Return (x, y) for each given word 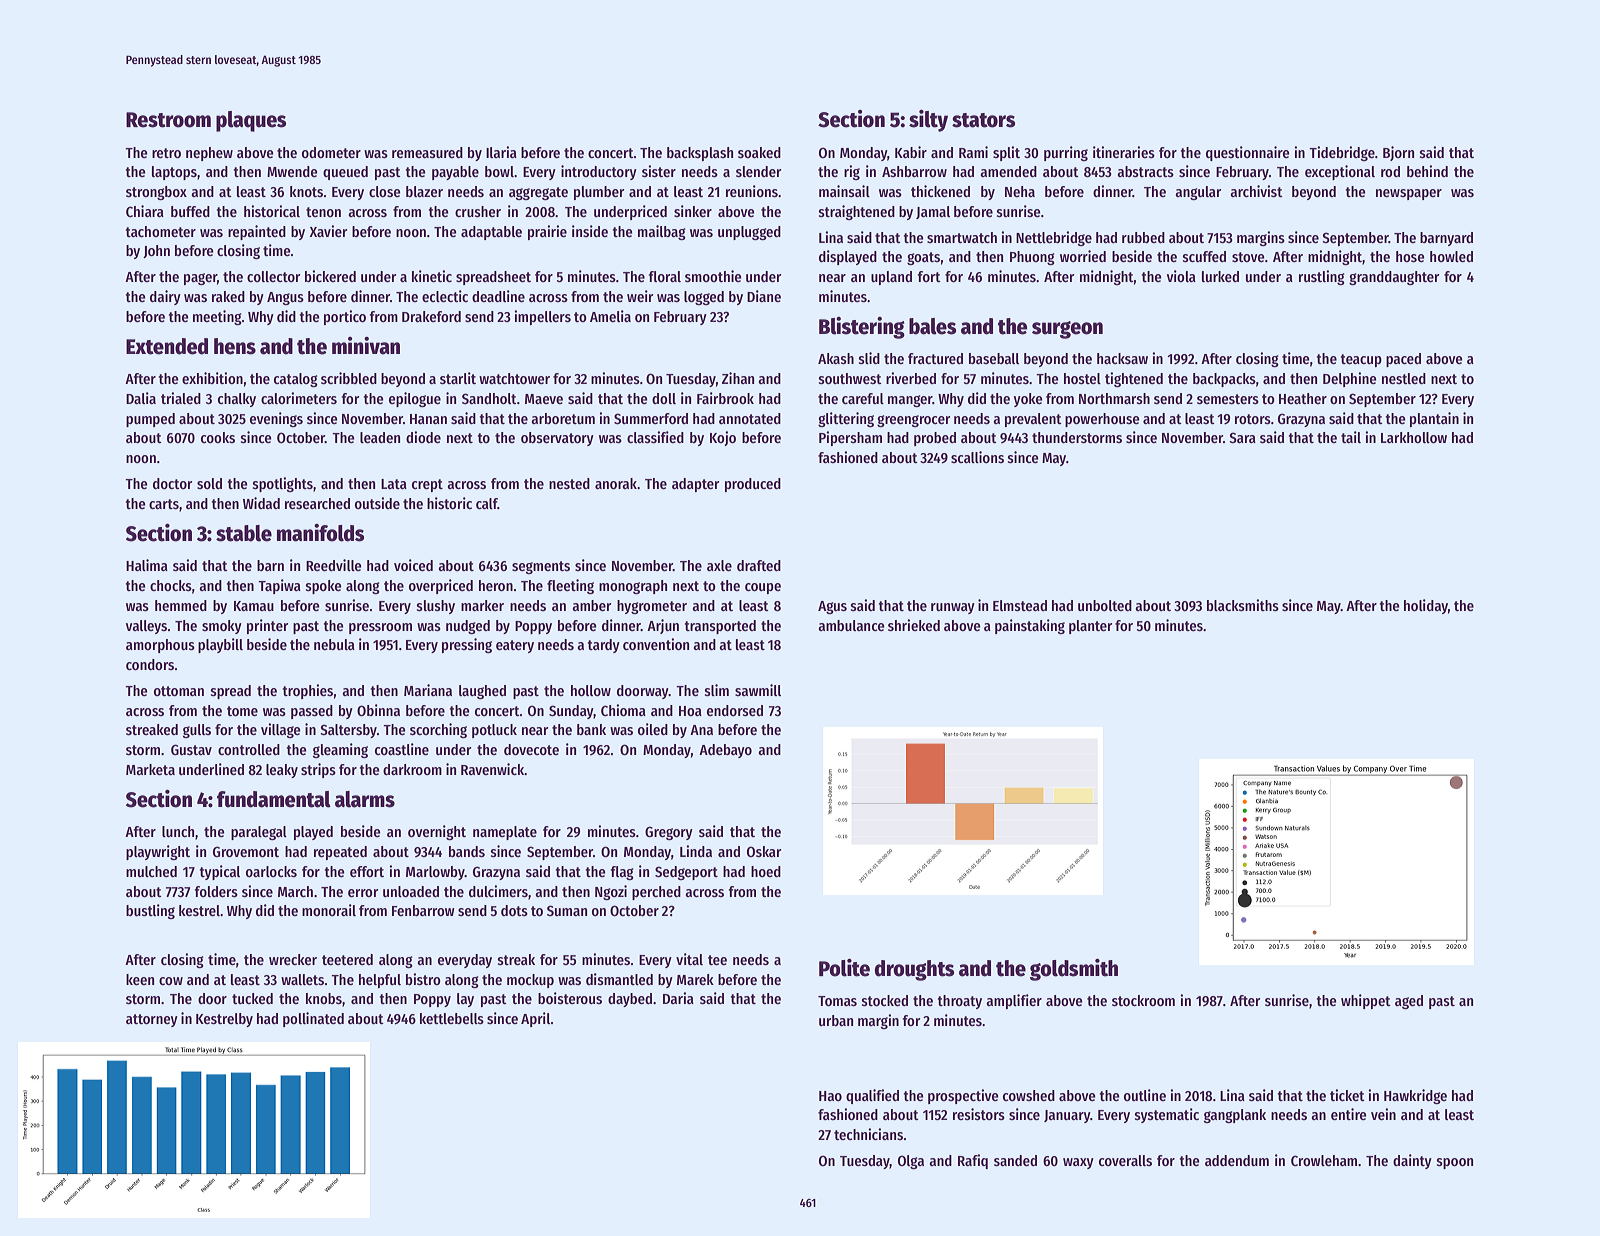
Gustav (191, 749)
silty (928, 121)
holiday (1426, 606)
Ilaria (501, 152)
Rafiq (973, 1161)
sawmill (758, 690)
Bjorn (1398, 153)
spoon (1455, 1163)
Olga (911, 1162)
